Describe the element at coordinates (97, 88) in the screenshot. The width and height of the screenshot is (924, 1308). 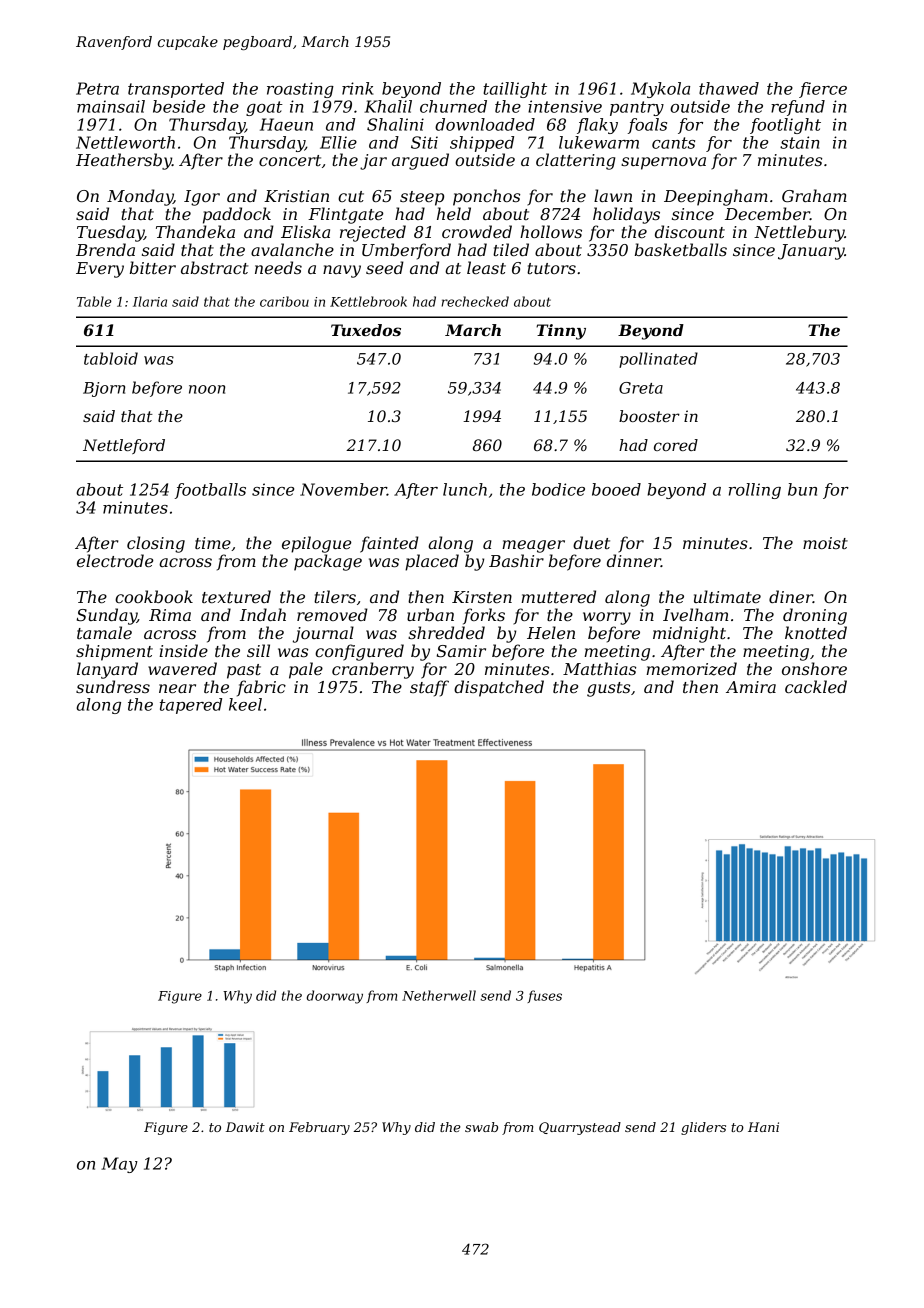
I see `Petra` at that location.
